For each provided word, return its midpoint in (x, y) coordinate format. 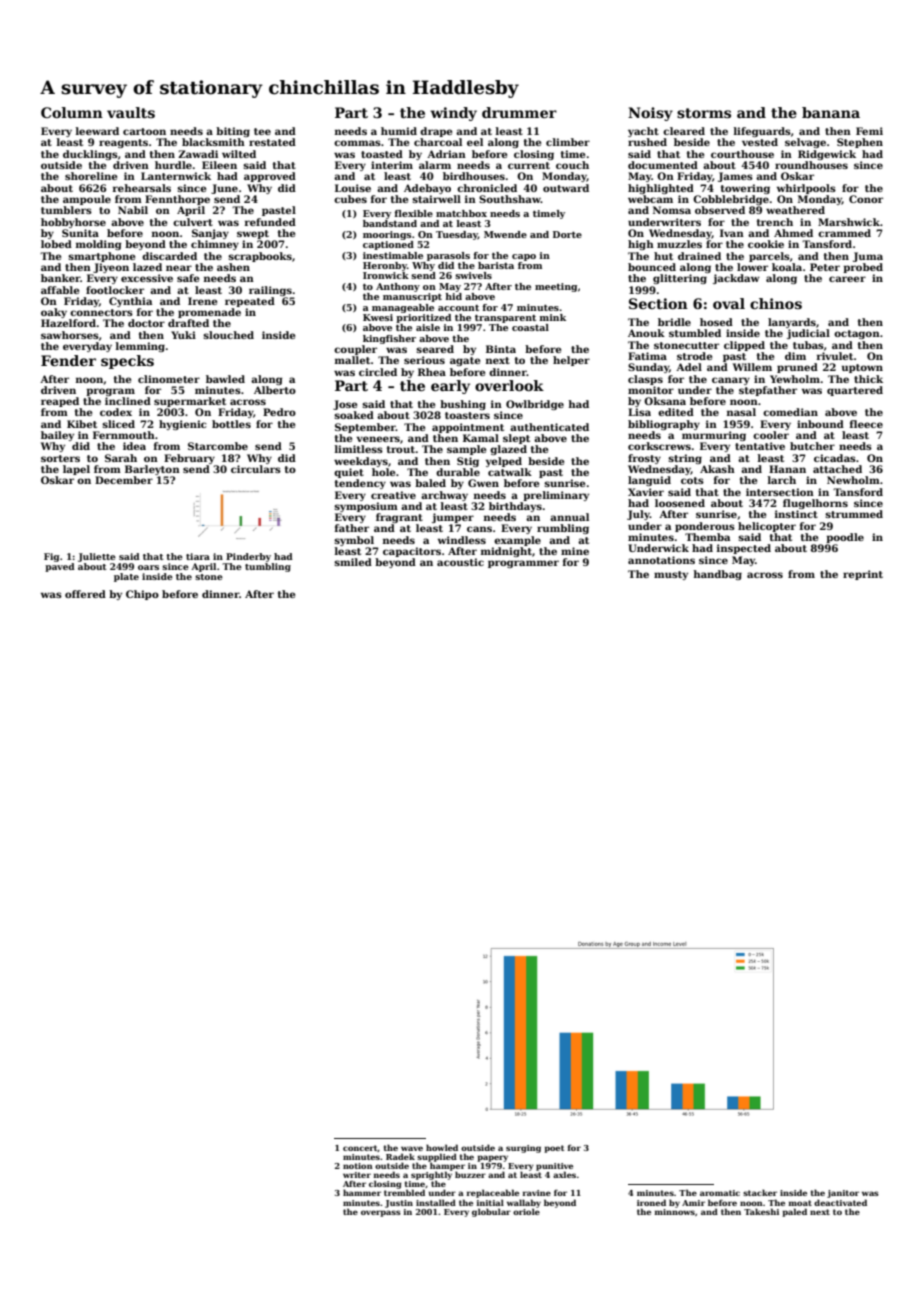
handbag (717, 575)
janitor (843, 1194)
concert (360, 1148)
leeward (97, 131)
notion (358, 1166)
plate (126, 577)
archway (444, 496)
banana (831, 112)
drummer (519, 112)
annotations (661, 560)
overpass (381, 1213)
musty (671, 575)
